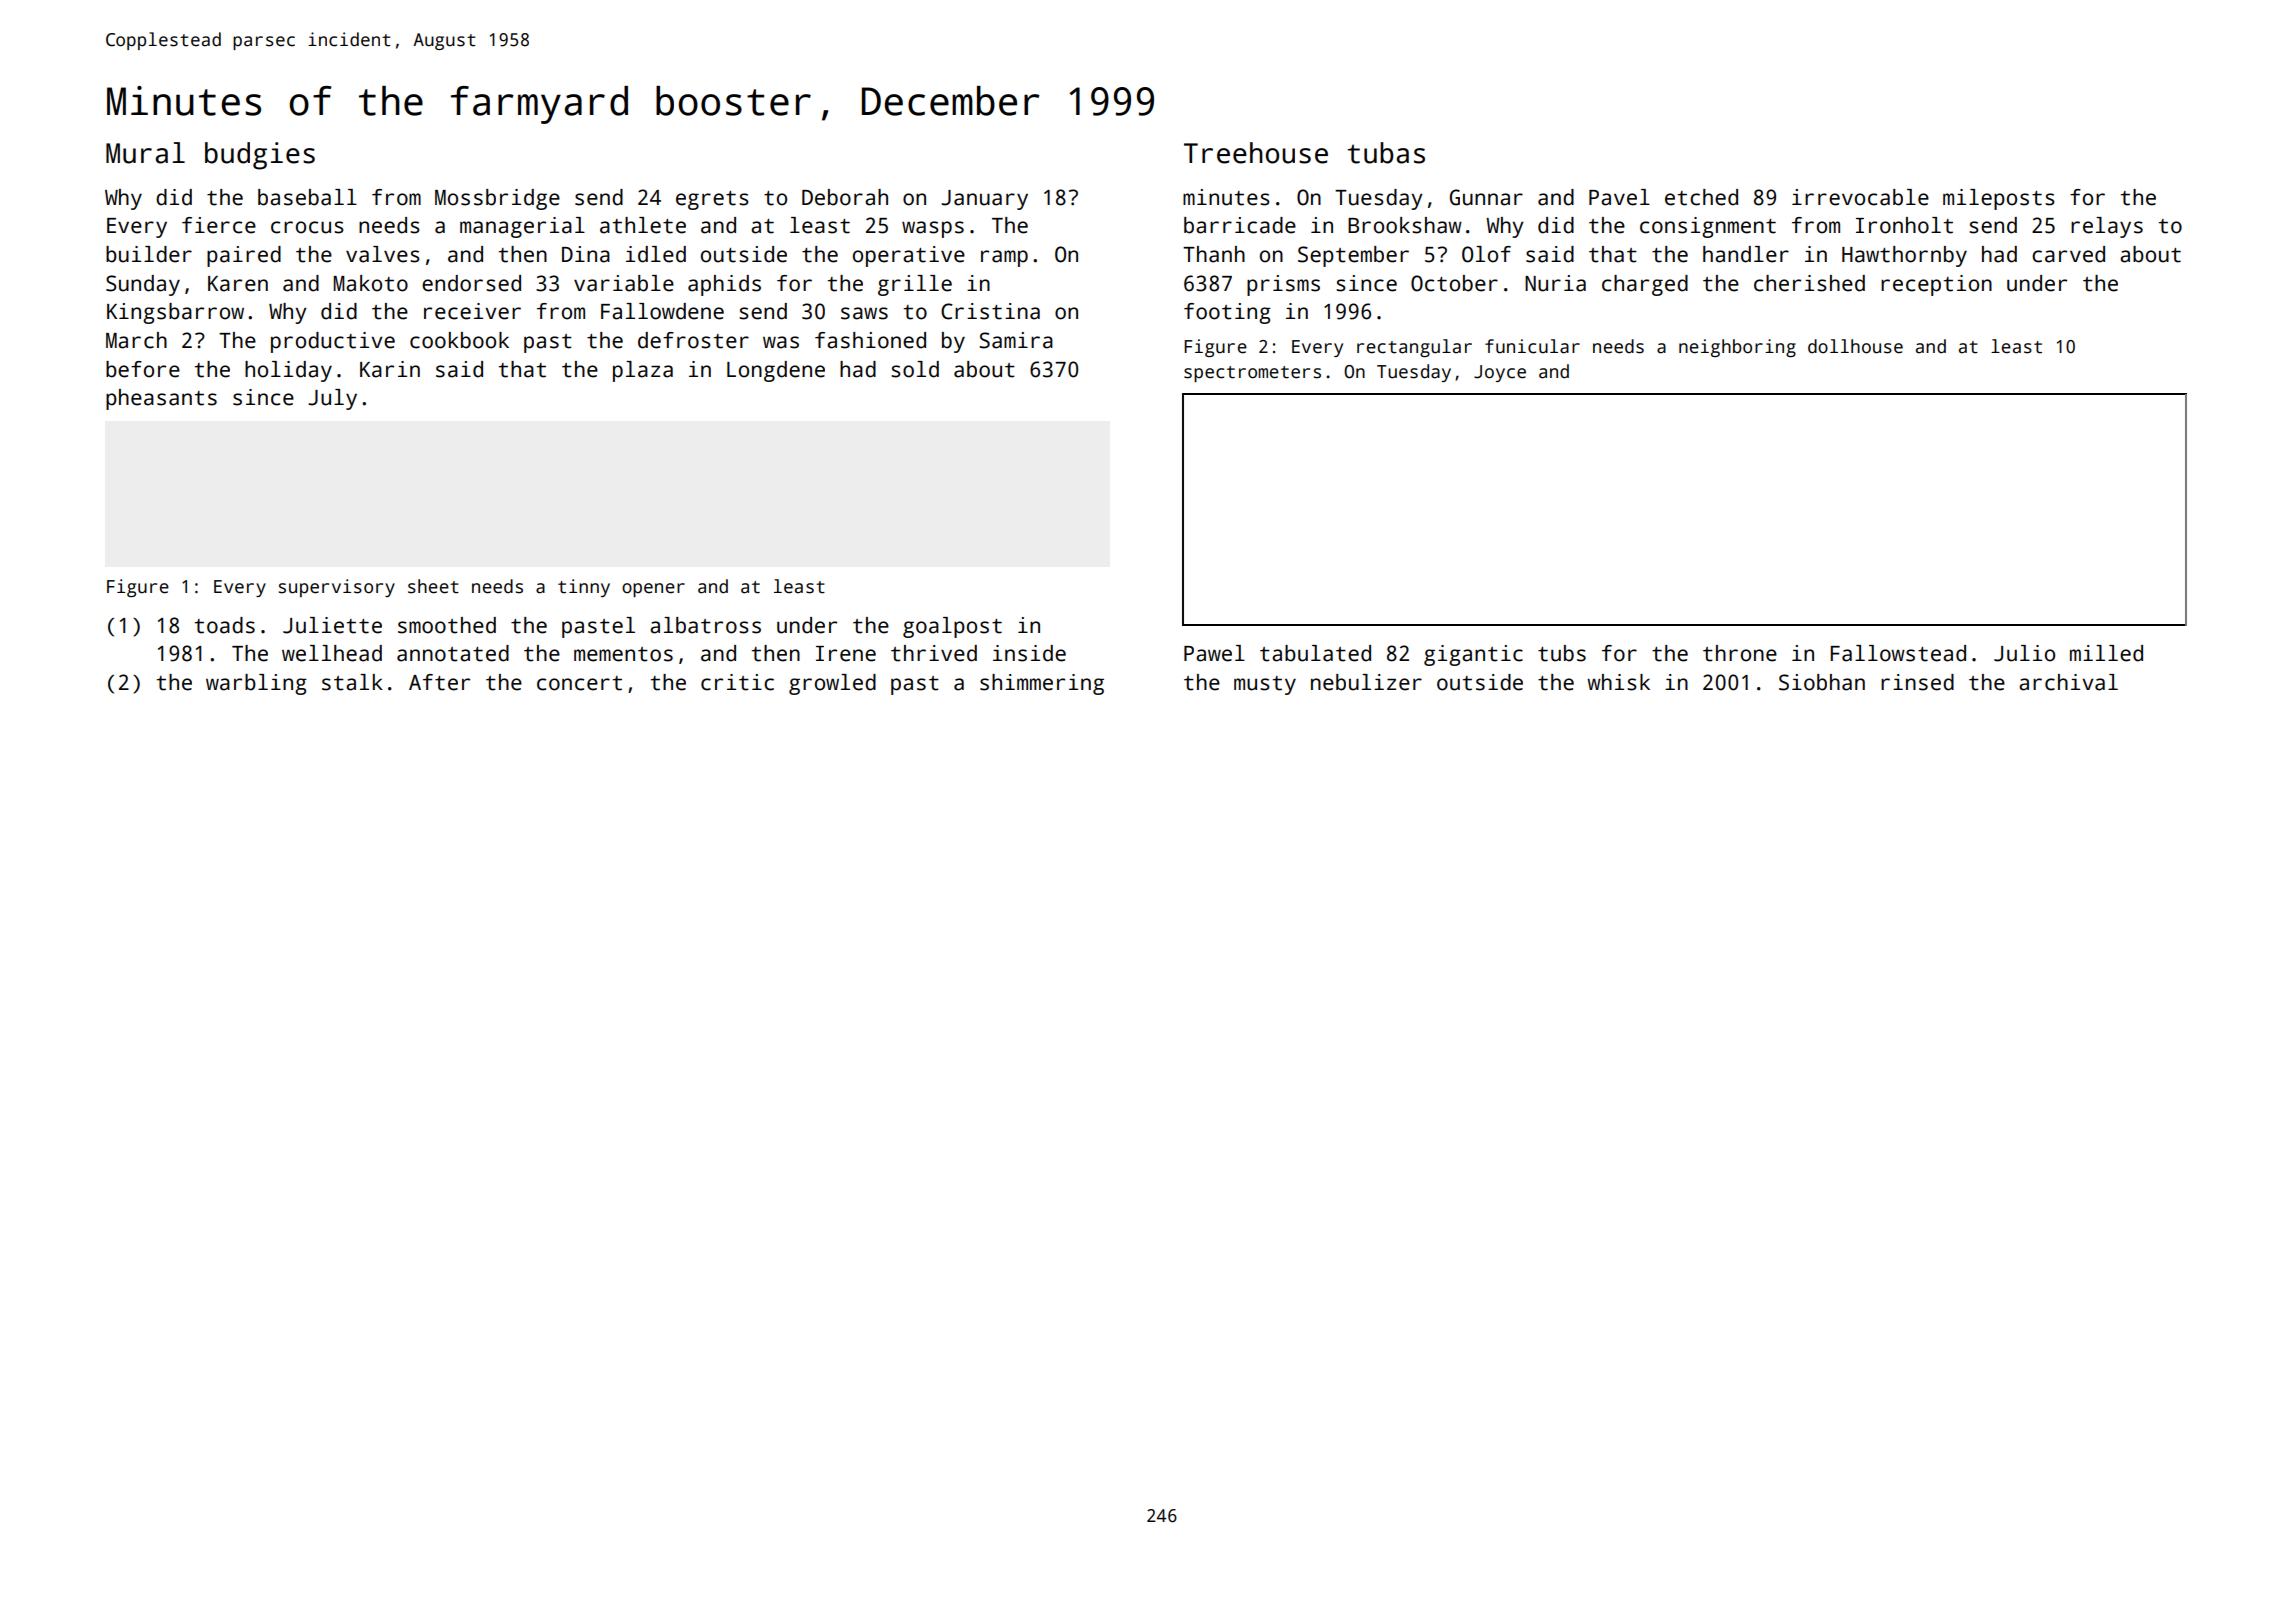 This screenshot has height=1620, width=2292. I want to click on thrived, so click(934, 653).
